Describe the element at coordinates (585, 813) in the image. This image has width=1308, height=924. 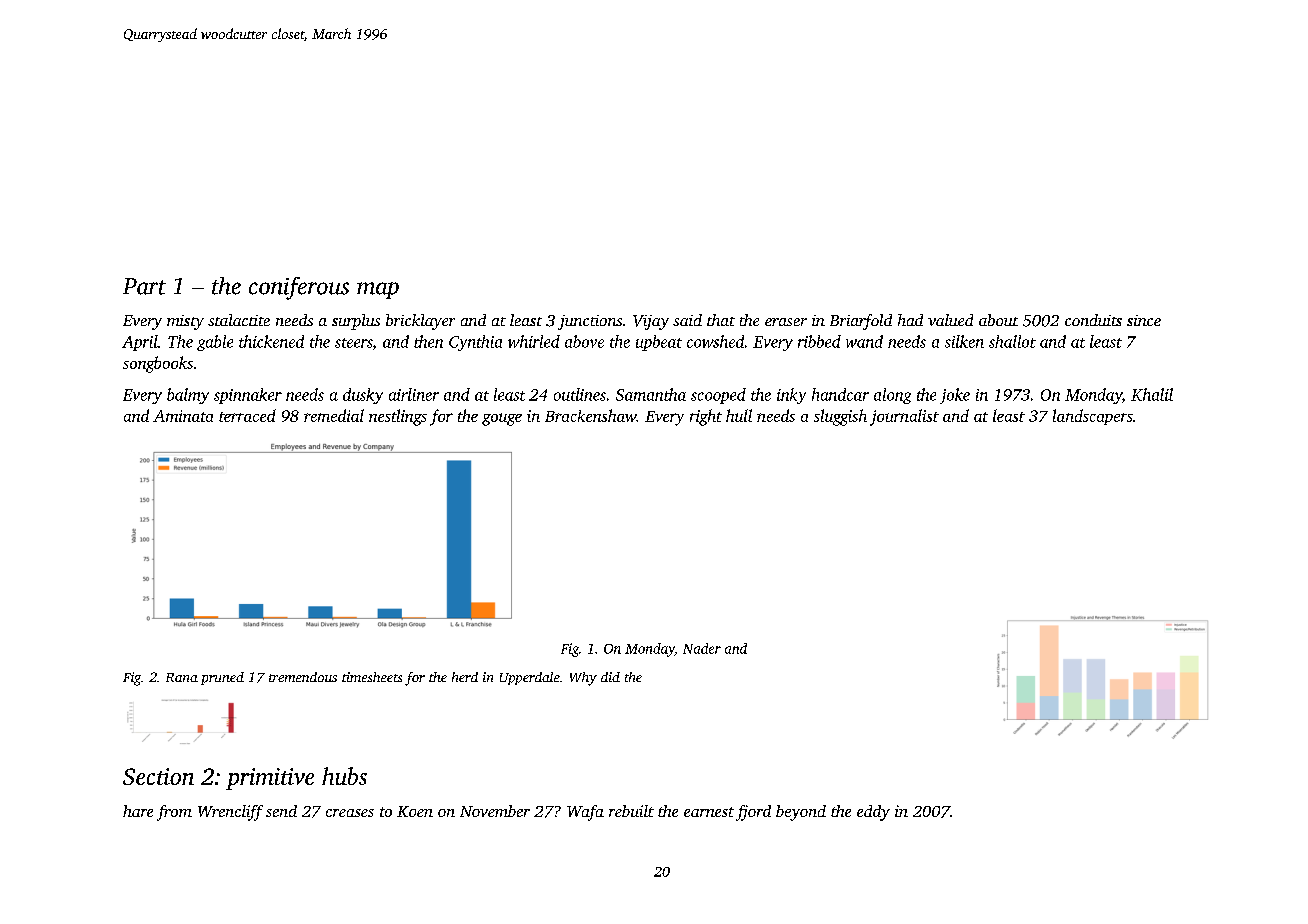
I see `Wafa` at that location.
